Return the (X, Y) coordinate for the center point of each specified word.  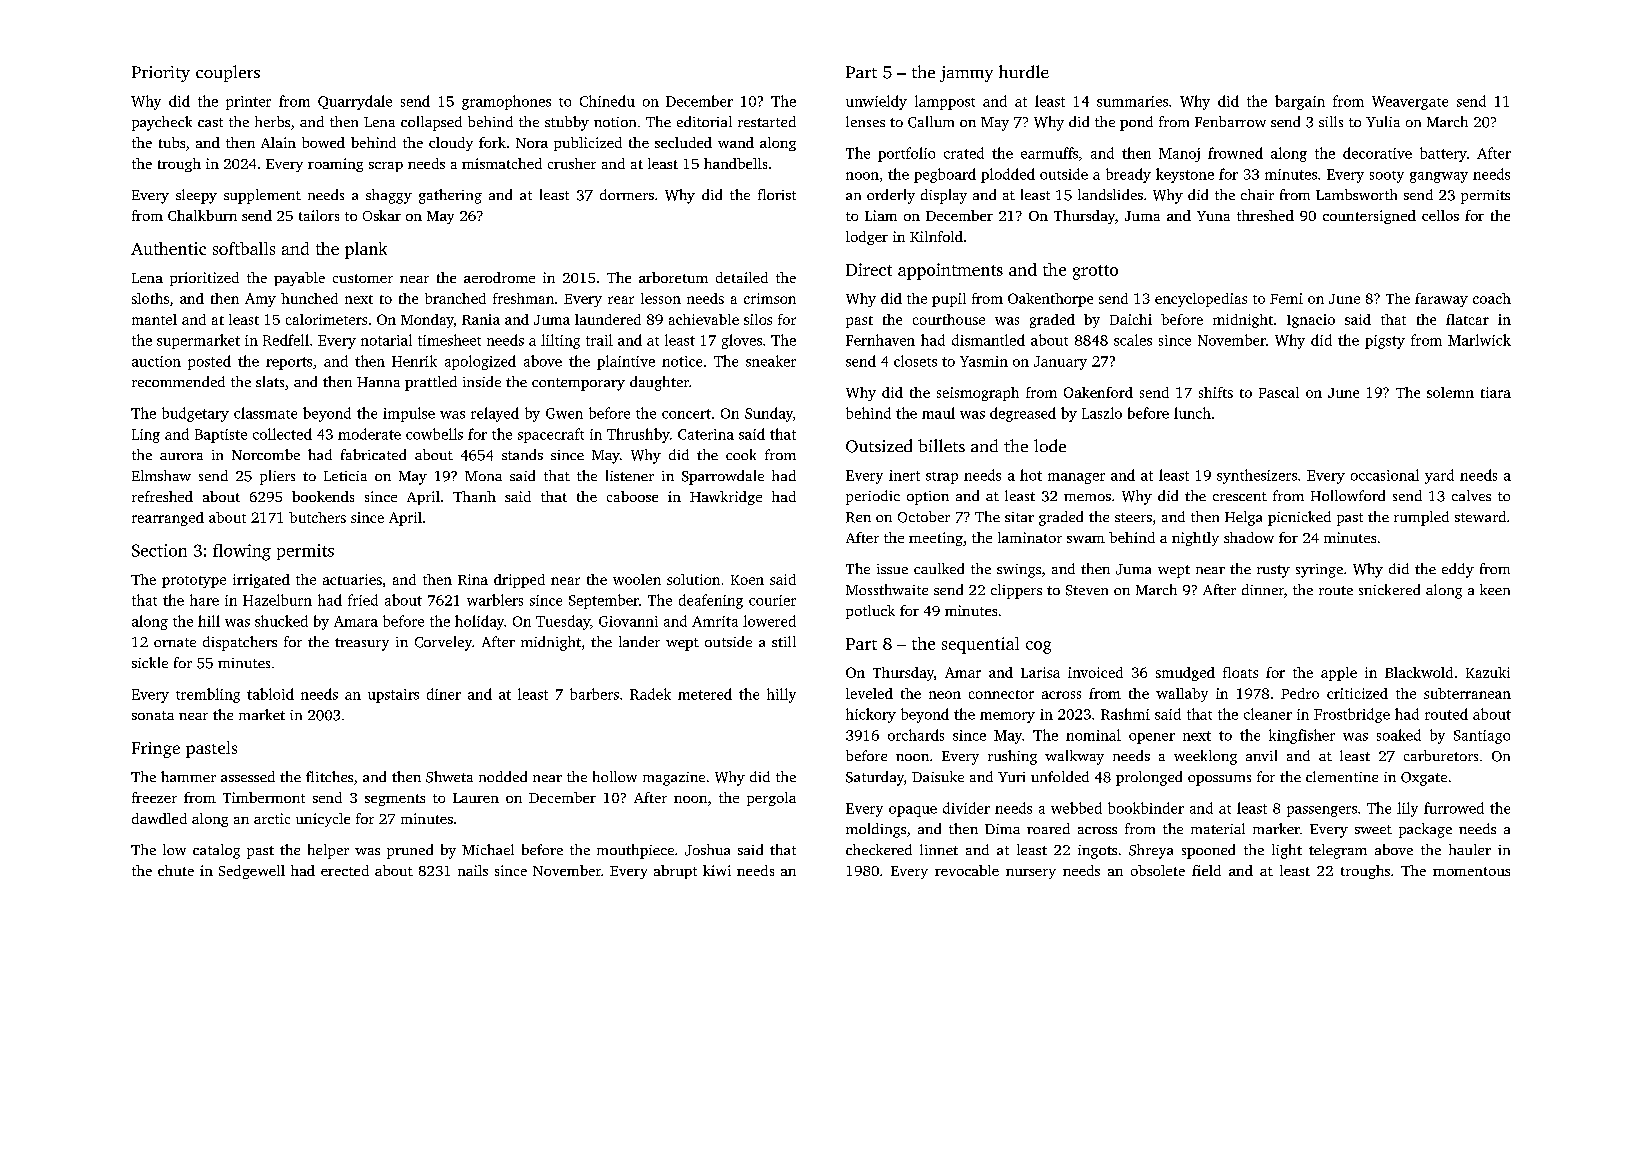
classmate (265, 413)
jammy (966, 74)
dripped (519, 581)
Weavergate (1410, 103)
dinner (1263, 589)
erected (345, 870)
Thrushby (638, 435)
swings (1019, 571)
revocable (967, 870)
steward (1480, 516)
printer (248, 103)
